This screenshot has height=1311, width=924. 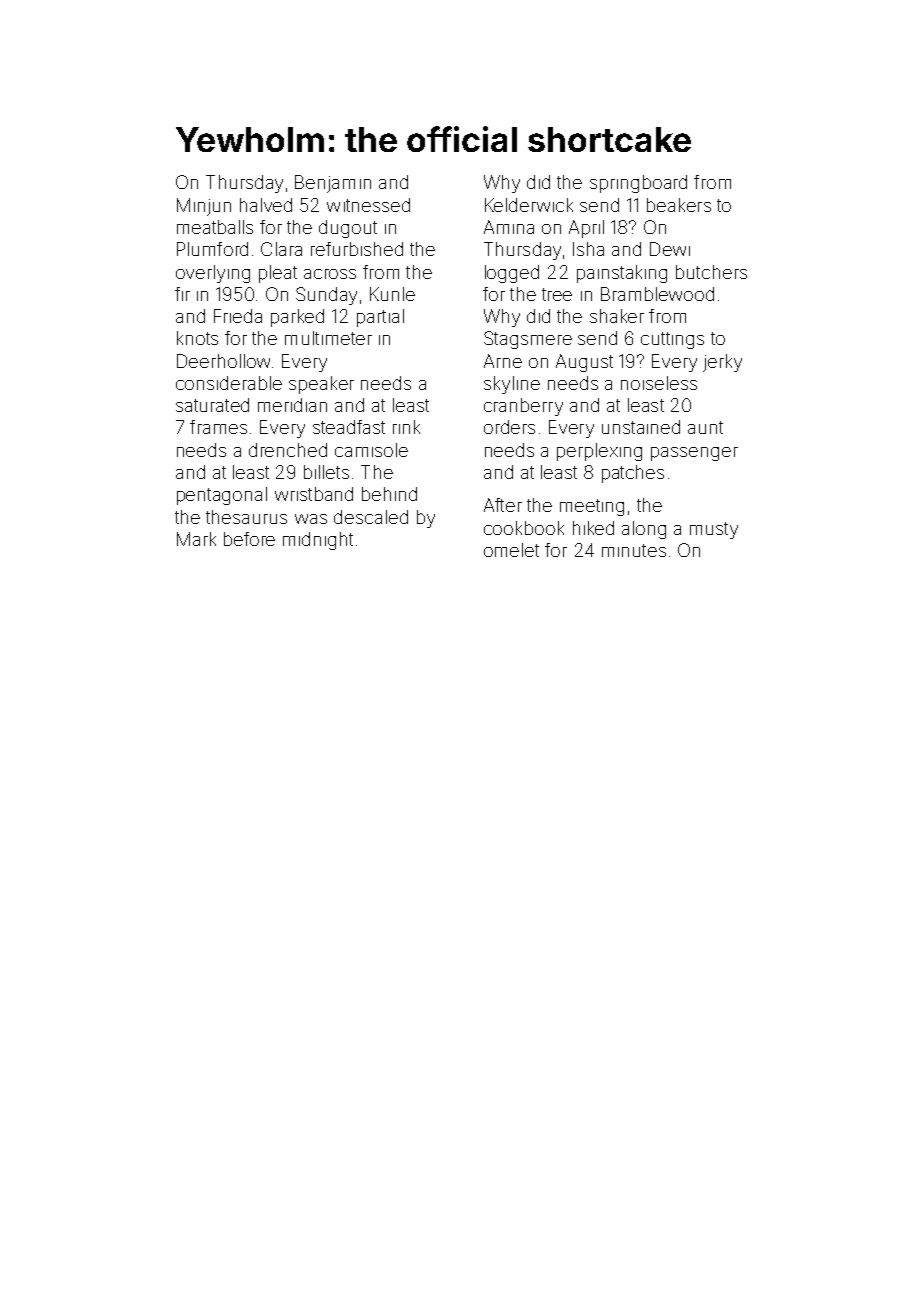 I want to click on multimeter, so click(x=328, y=338).
